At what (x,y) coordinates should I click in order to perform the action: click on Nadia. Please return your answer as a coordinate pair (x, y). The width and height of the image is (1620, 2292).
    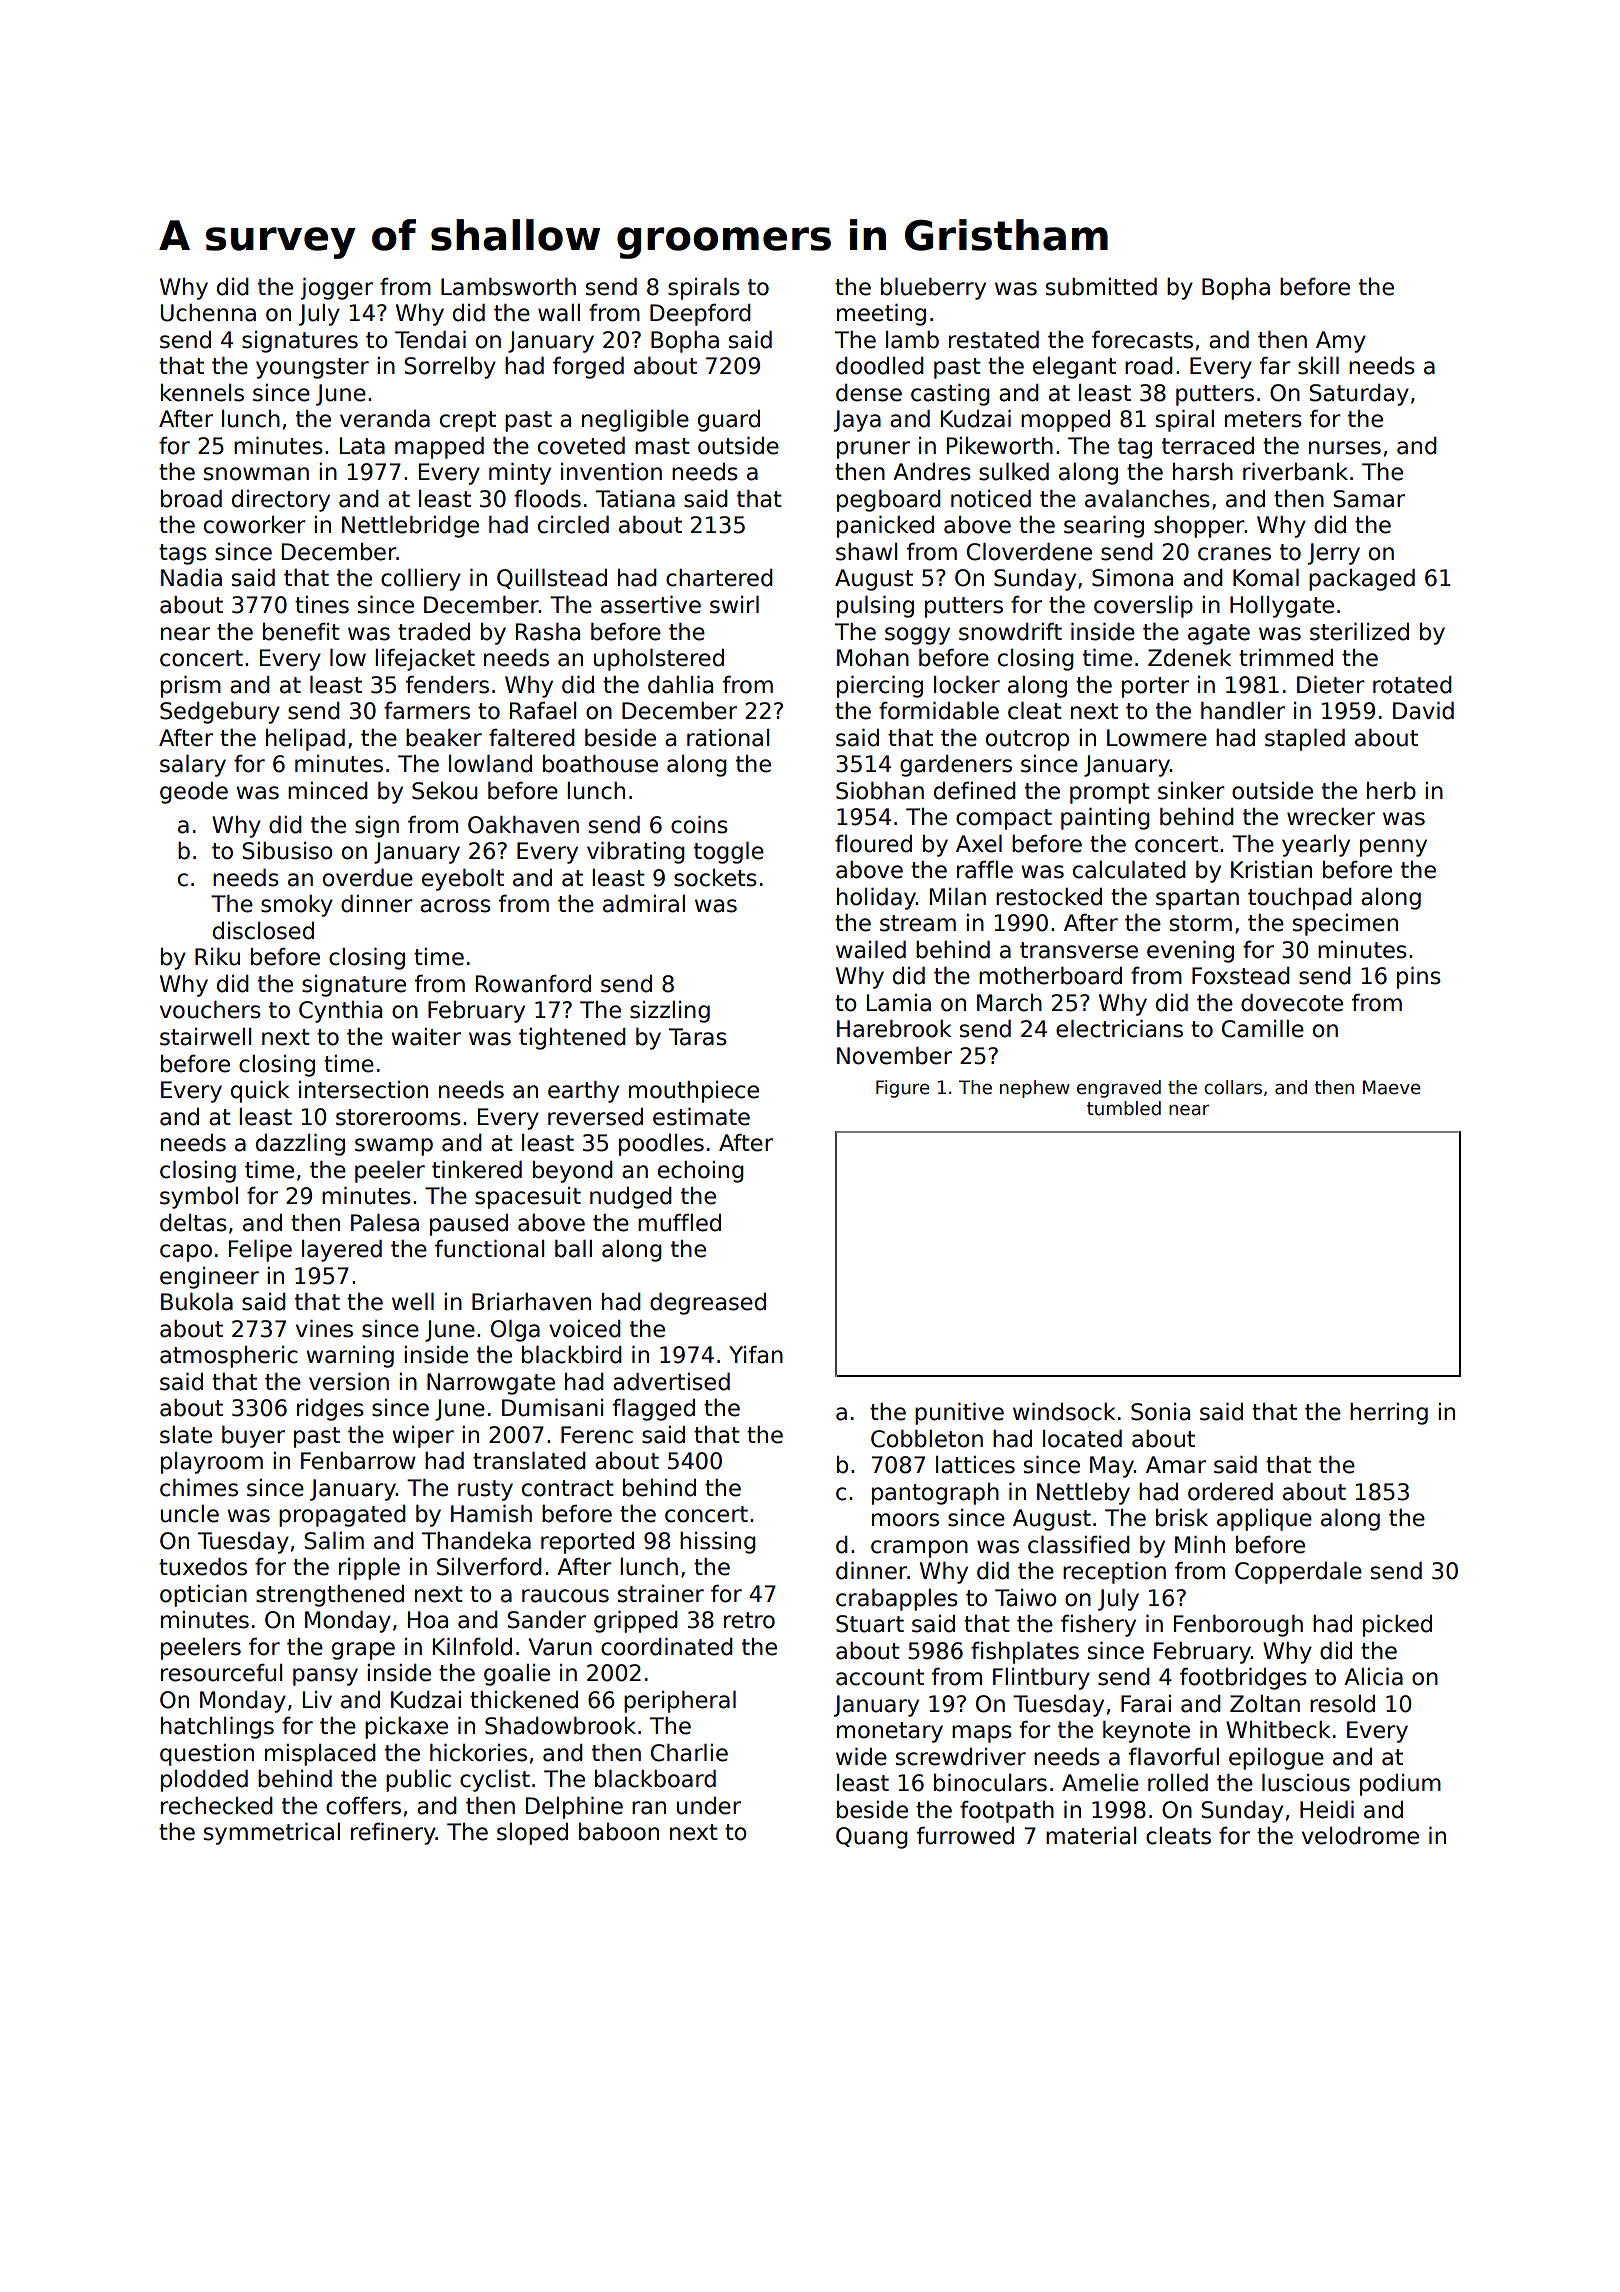
    Looking at the image, I should click on (191, 578).
